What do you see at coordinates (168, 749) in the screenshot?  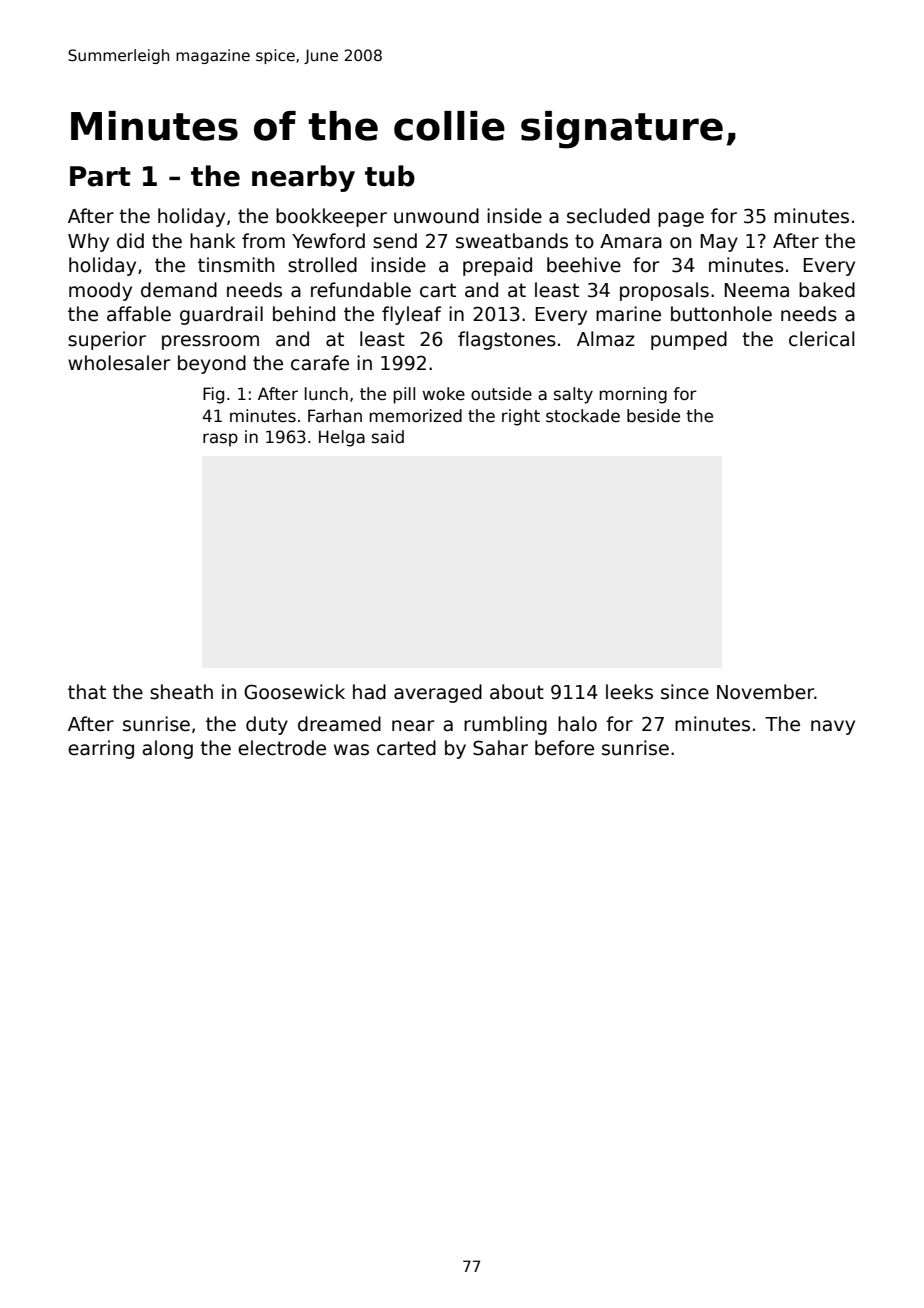 I see `along` at bounding box center [168, 749].
